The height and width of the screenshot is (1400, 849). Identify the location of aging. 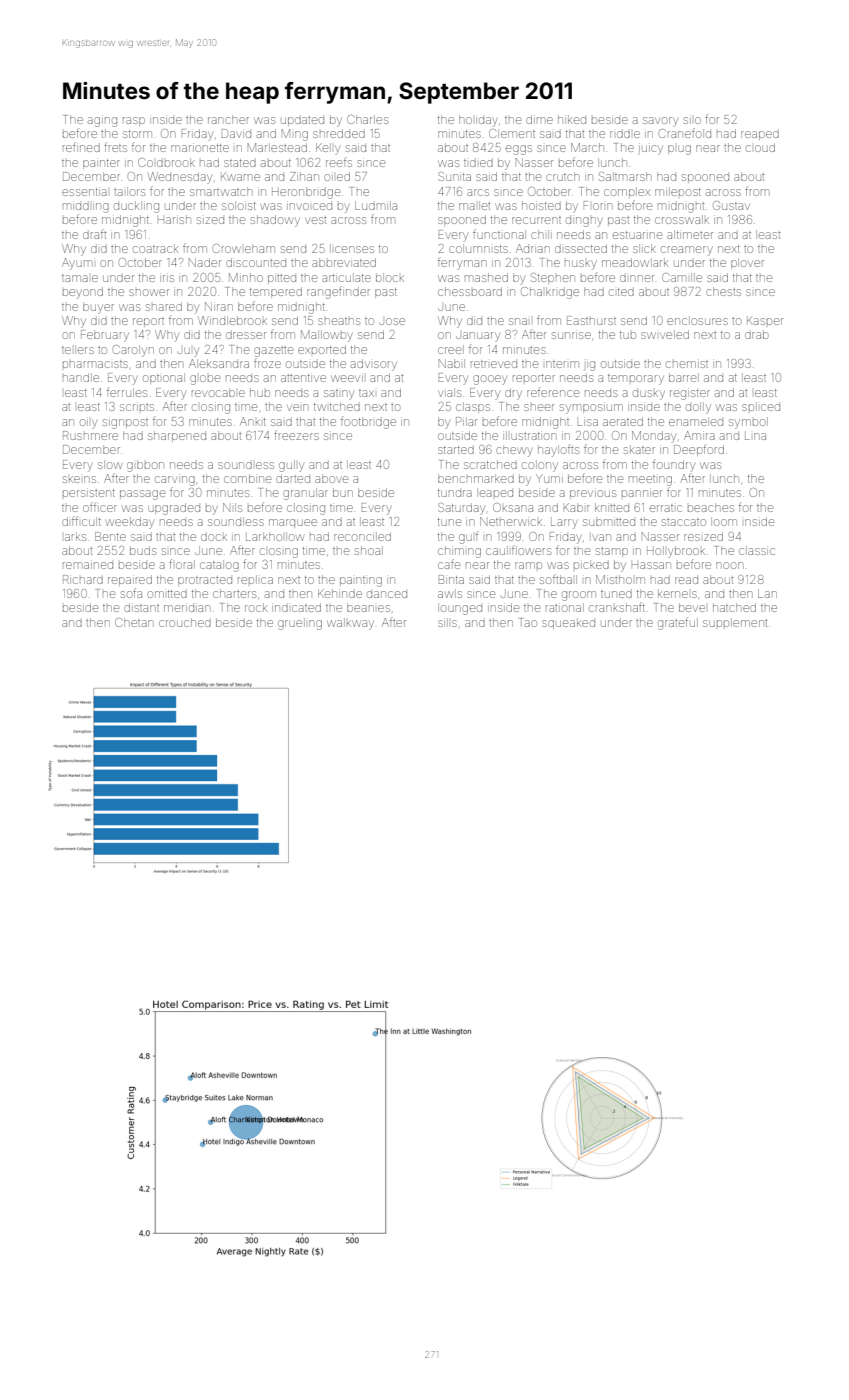
(102, 122).
